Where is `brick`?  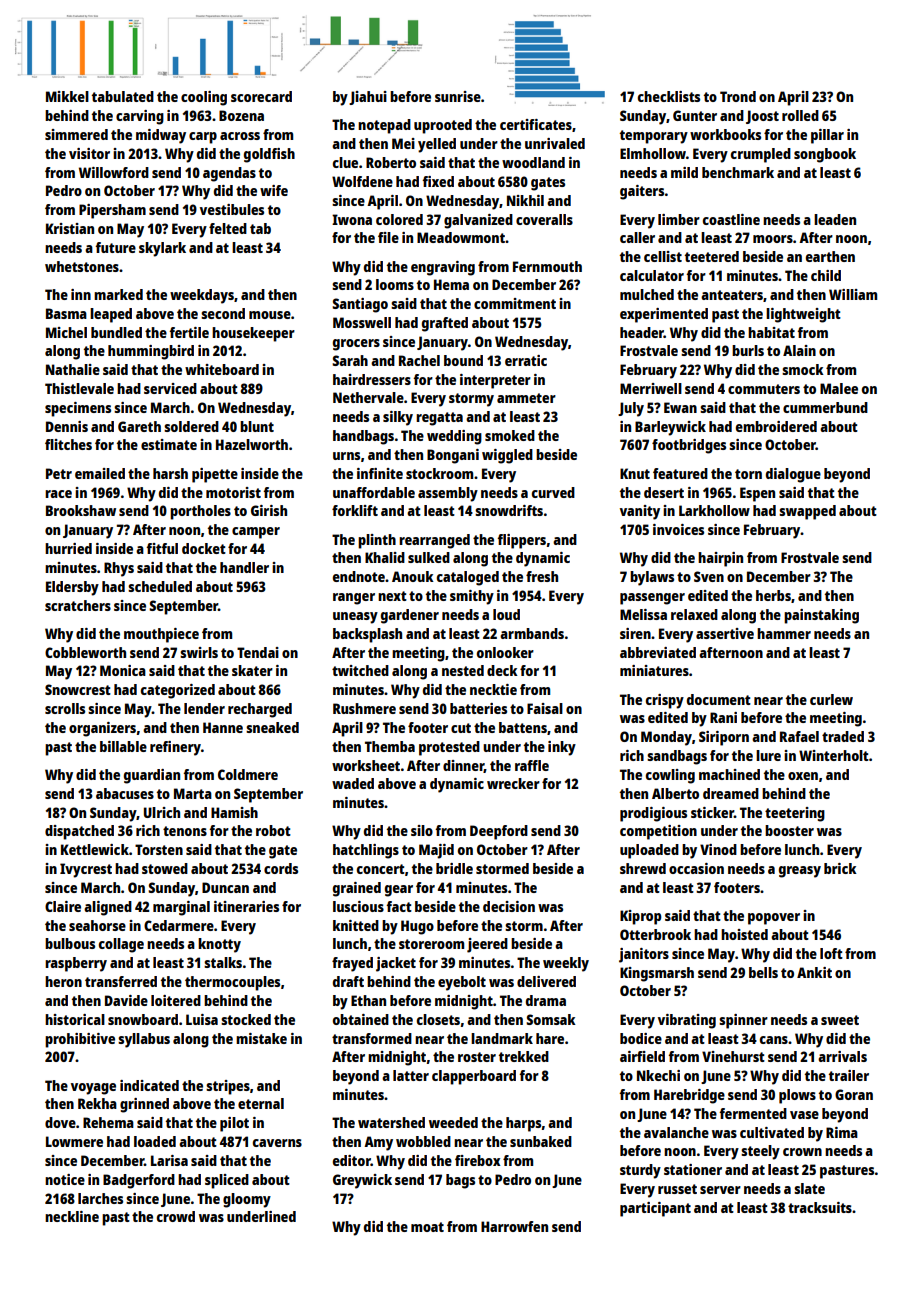 brick is located at coordinates (840, 868).
